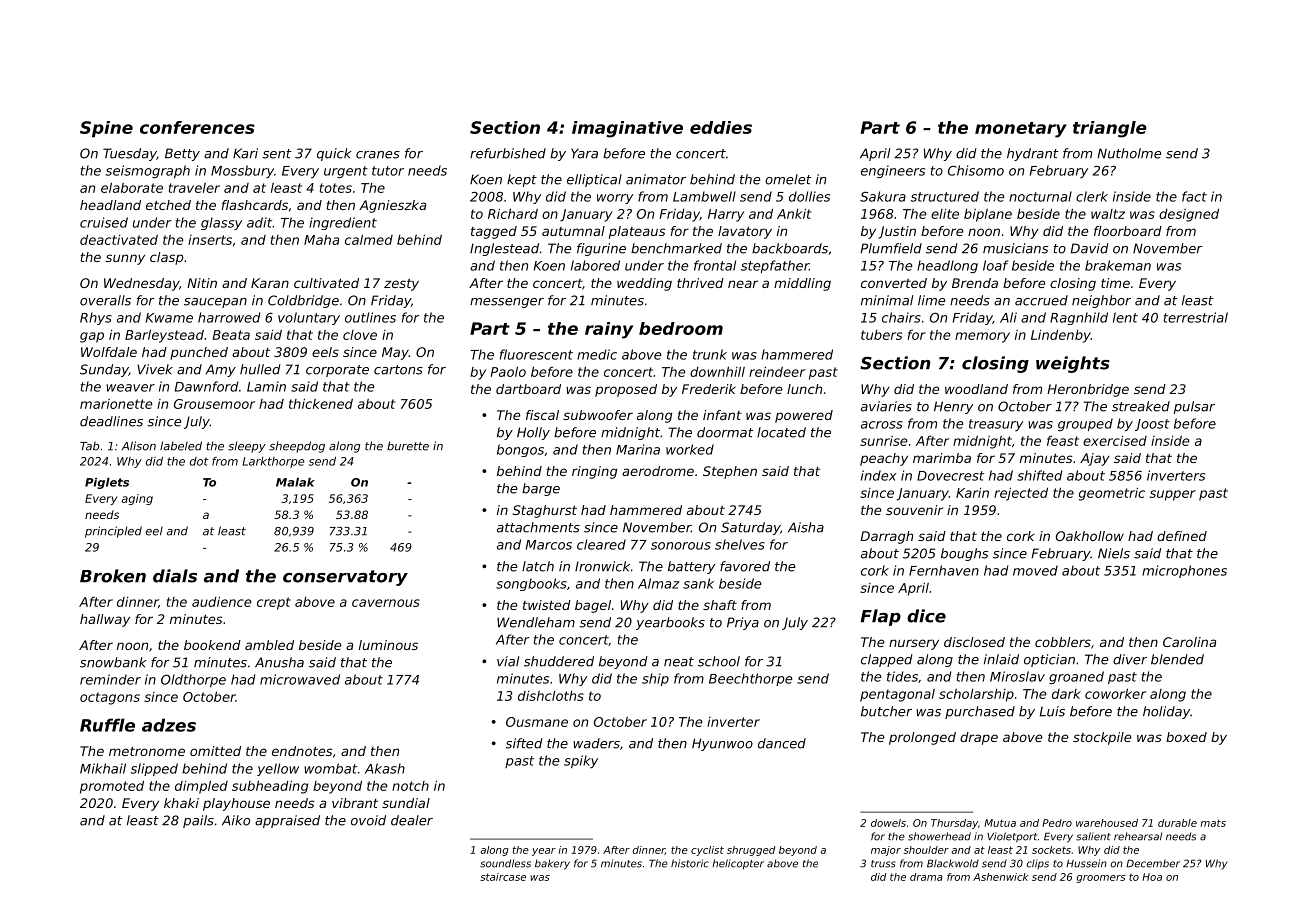  Describe the element at coordinates (130, 154) in the page. I see `Tuesday` at that location.
